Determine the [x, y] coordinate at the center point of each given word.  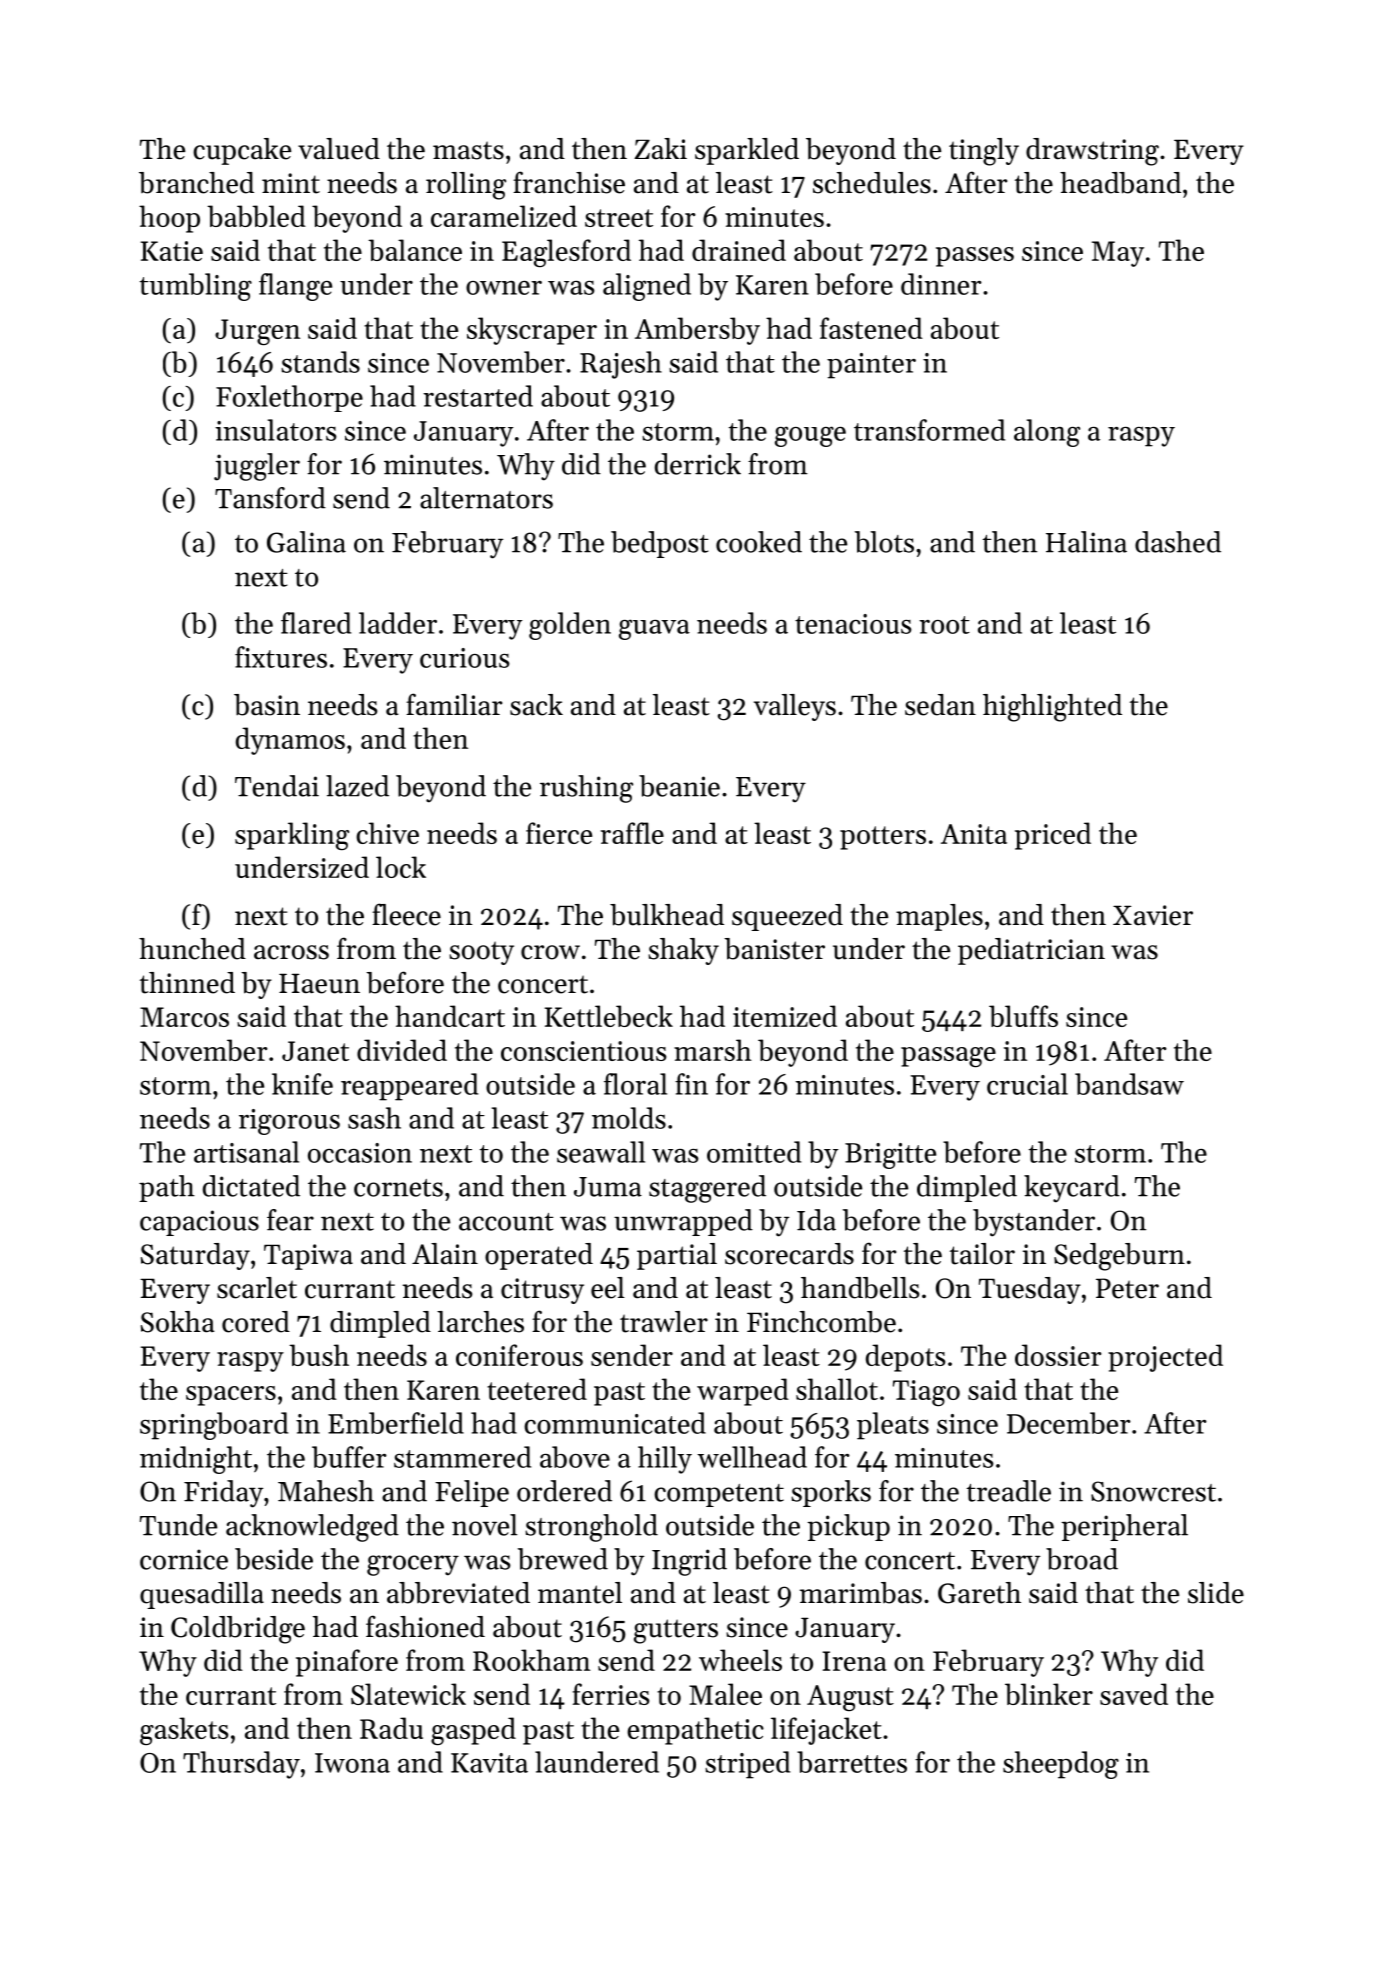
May [1118, 254]
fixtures [281, 657]
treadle [1008, 1491]
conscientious [583, 1051]
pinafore [347, 1663]
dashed [1178, 542]
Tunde [178, 1525]
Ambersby [697, 331]
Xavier [1153, 915]
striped [747, 1765]
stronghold [591, 1528]
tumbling [196, 287]
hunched [192, 949]
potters [883, 838]
